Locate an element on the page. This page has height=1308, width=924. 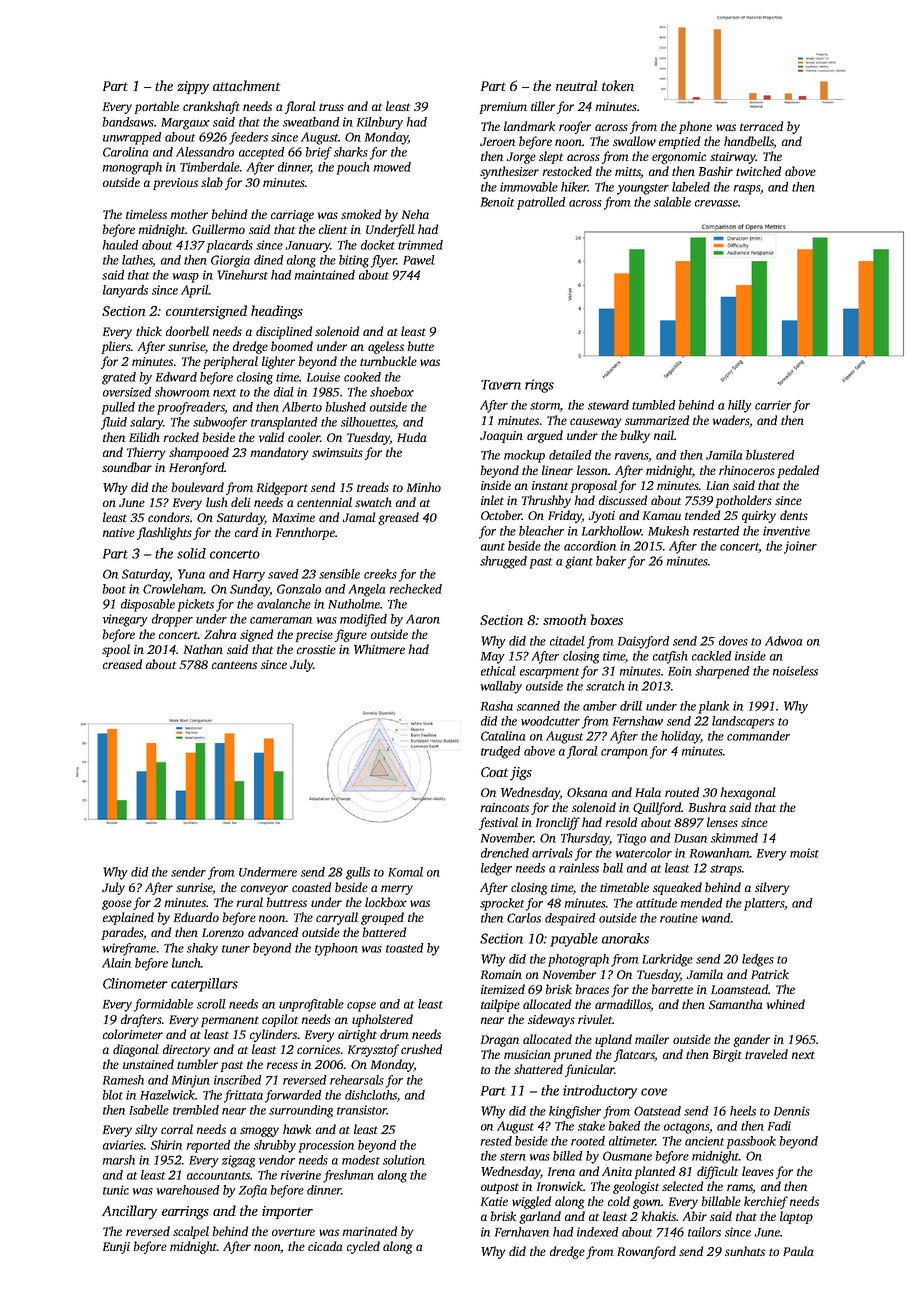
toasted is located at coordinates (404, 948).
